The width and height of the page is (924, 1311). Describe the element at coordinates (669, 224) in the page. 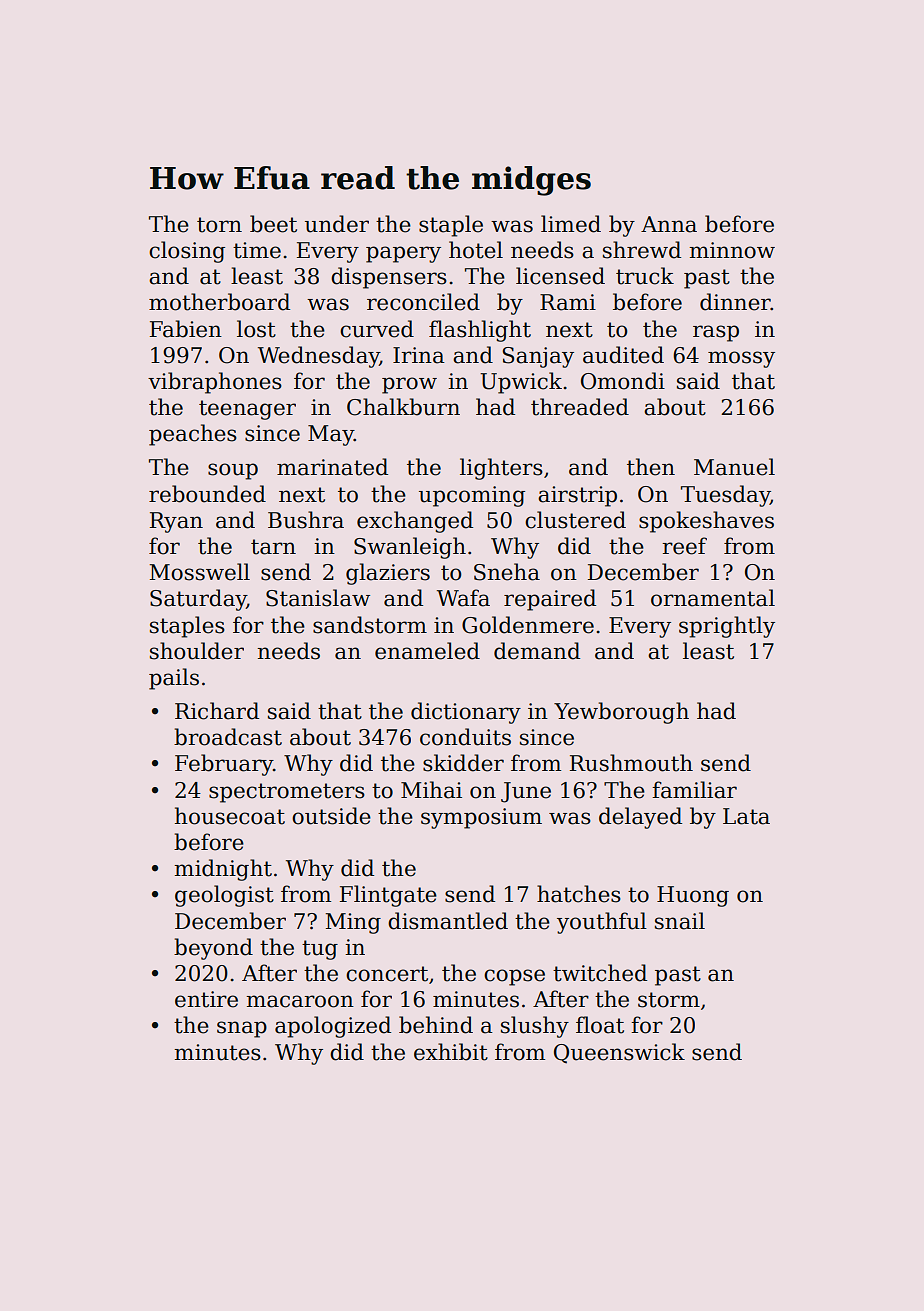

I see `Anna` at that location.
